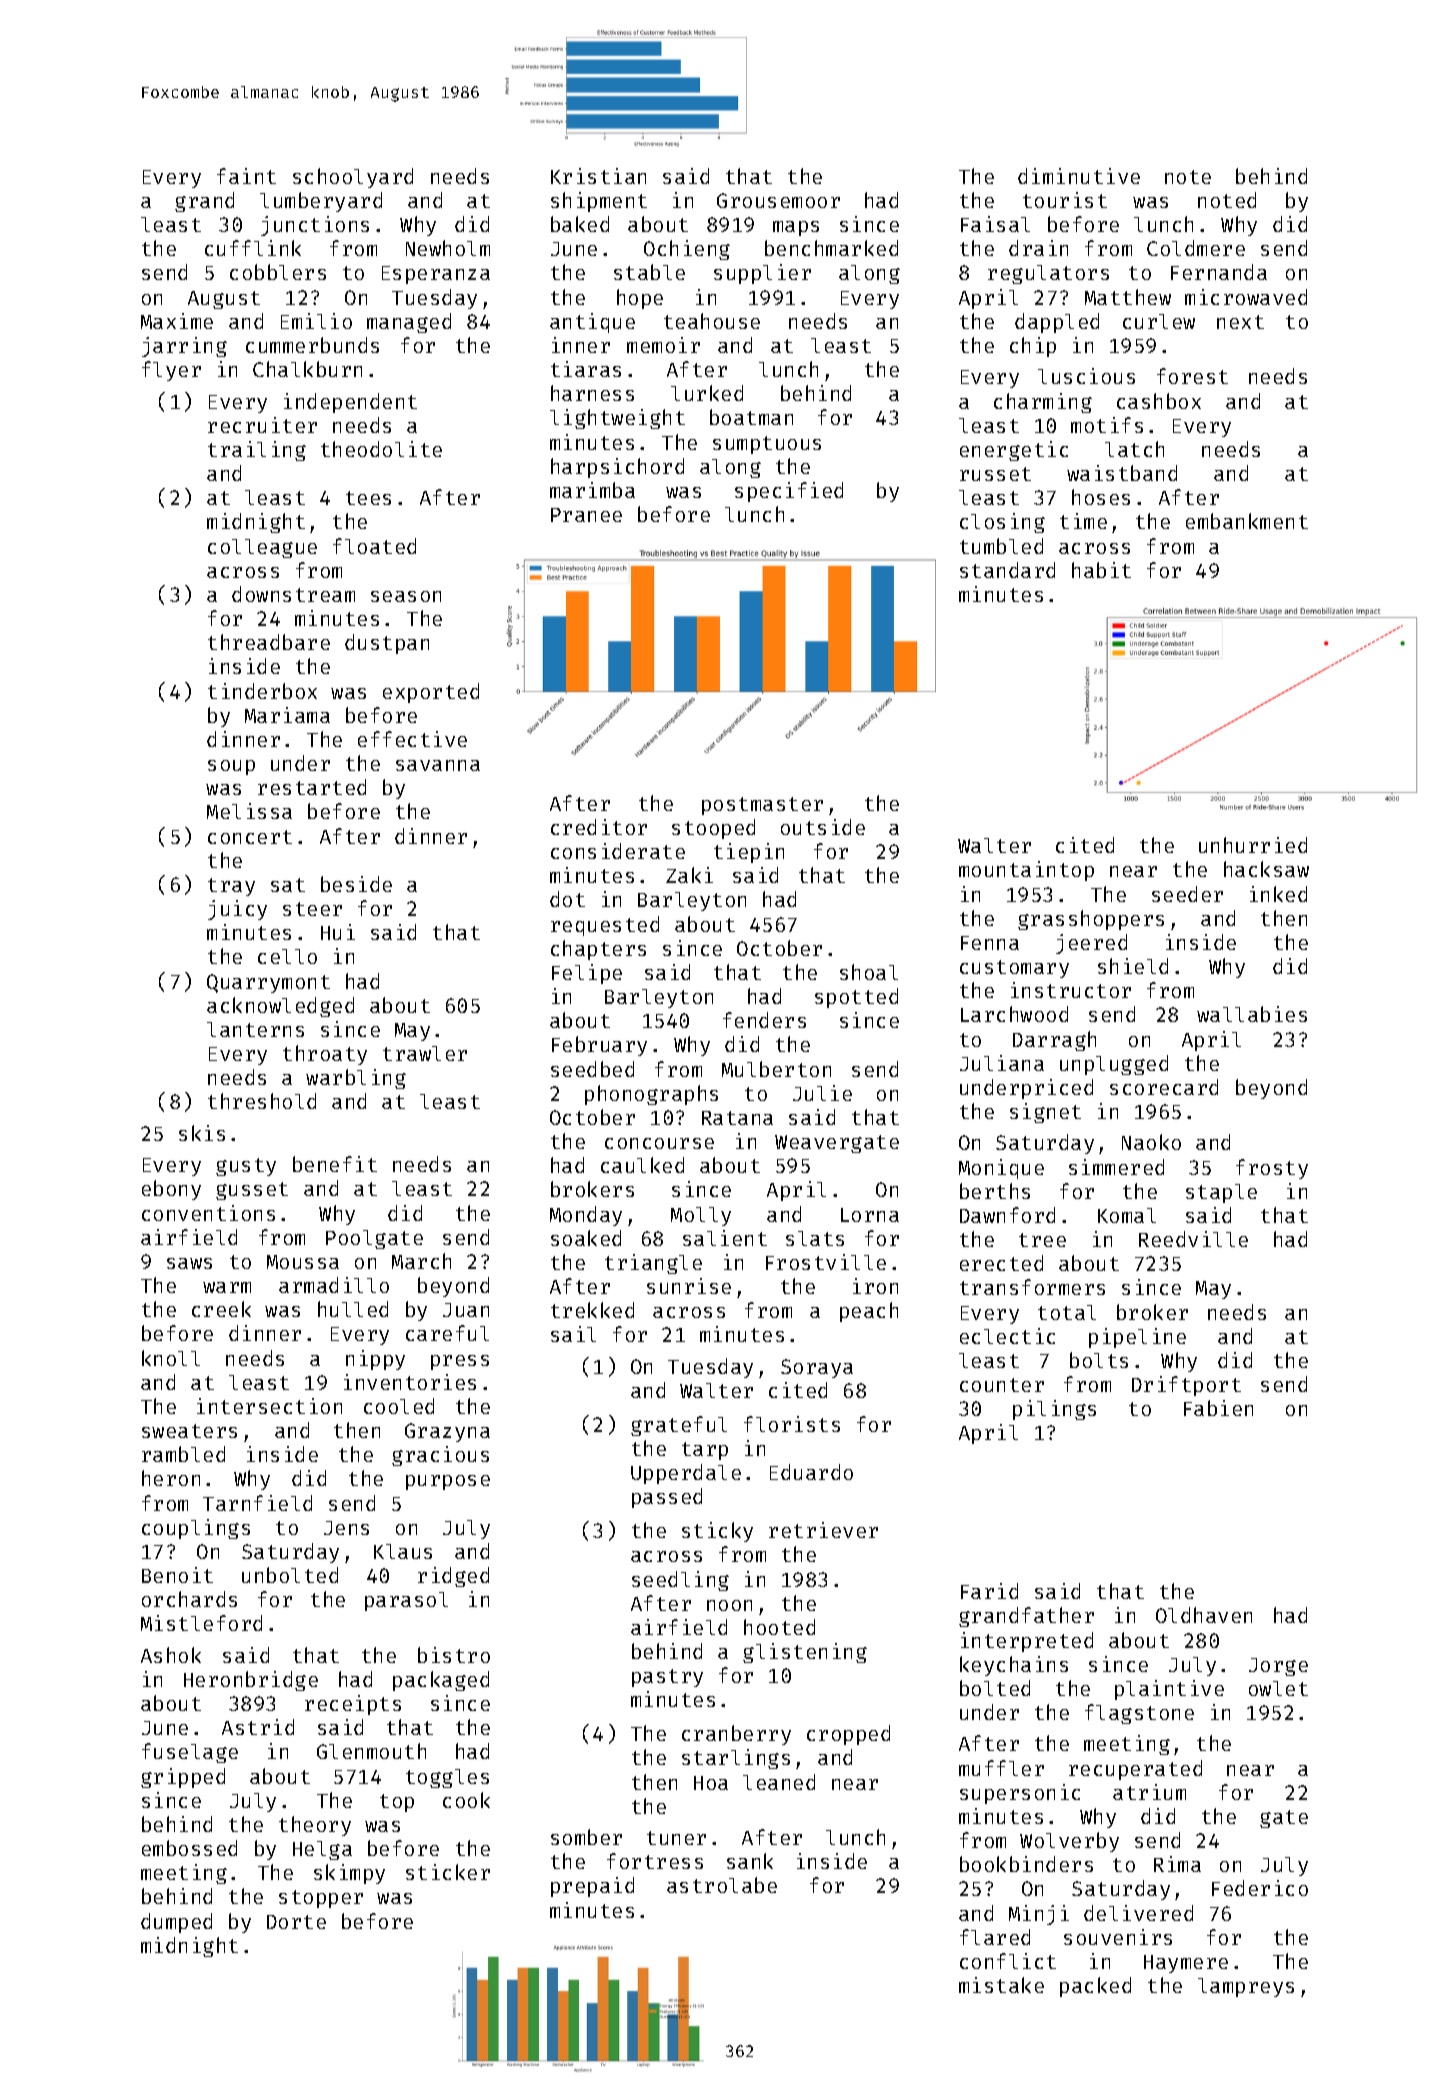 The image size is (1450, 2100). I want to click on sunrise, so click(689, 1286).
